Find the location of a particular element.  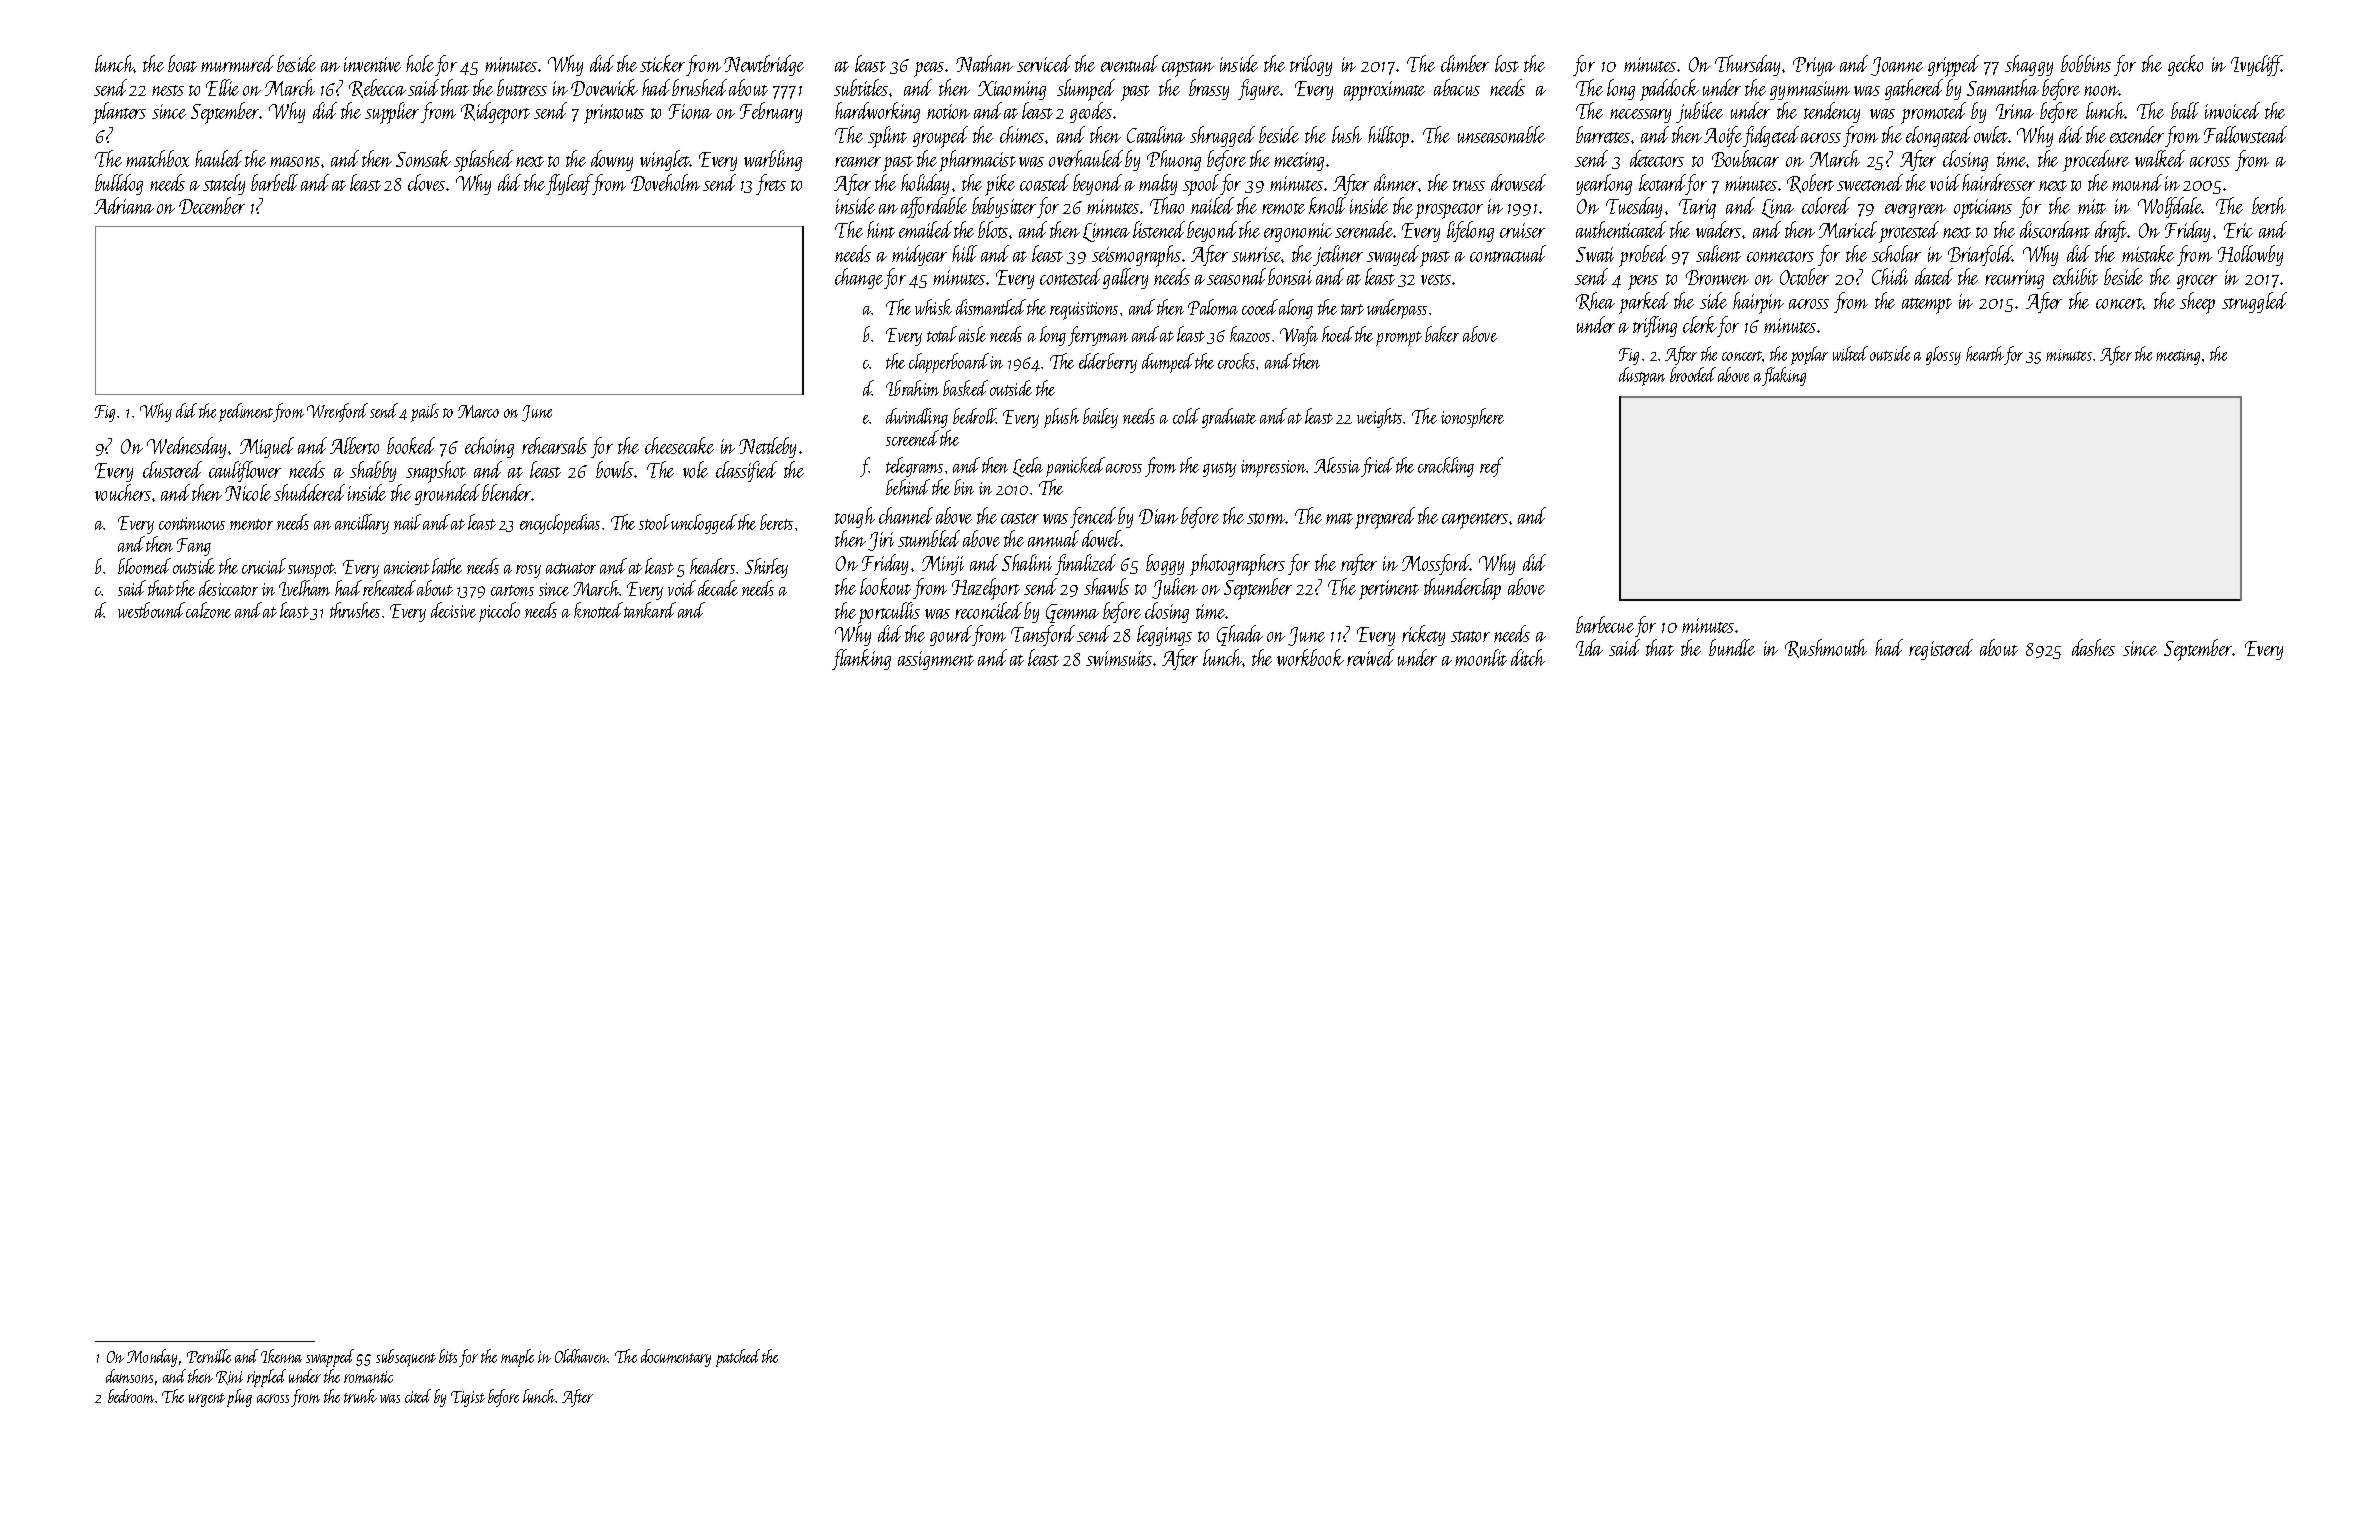

swimsuits is located at coordinates (1119, 658).
